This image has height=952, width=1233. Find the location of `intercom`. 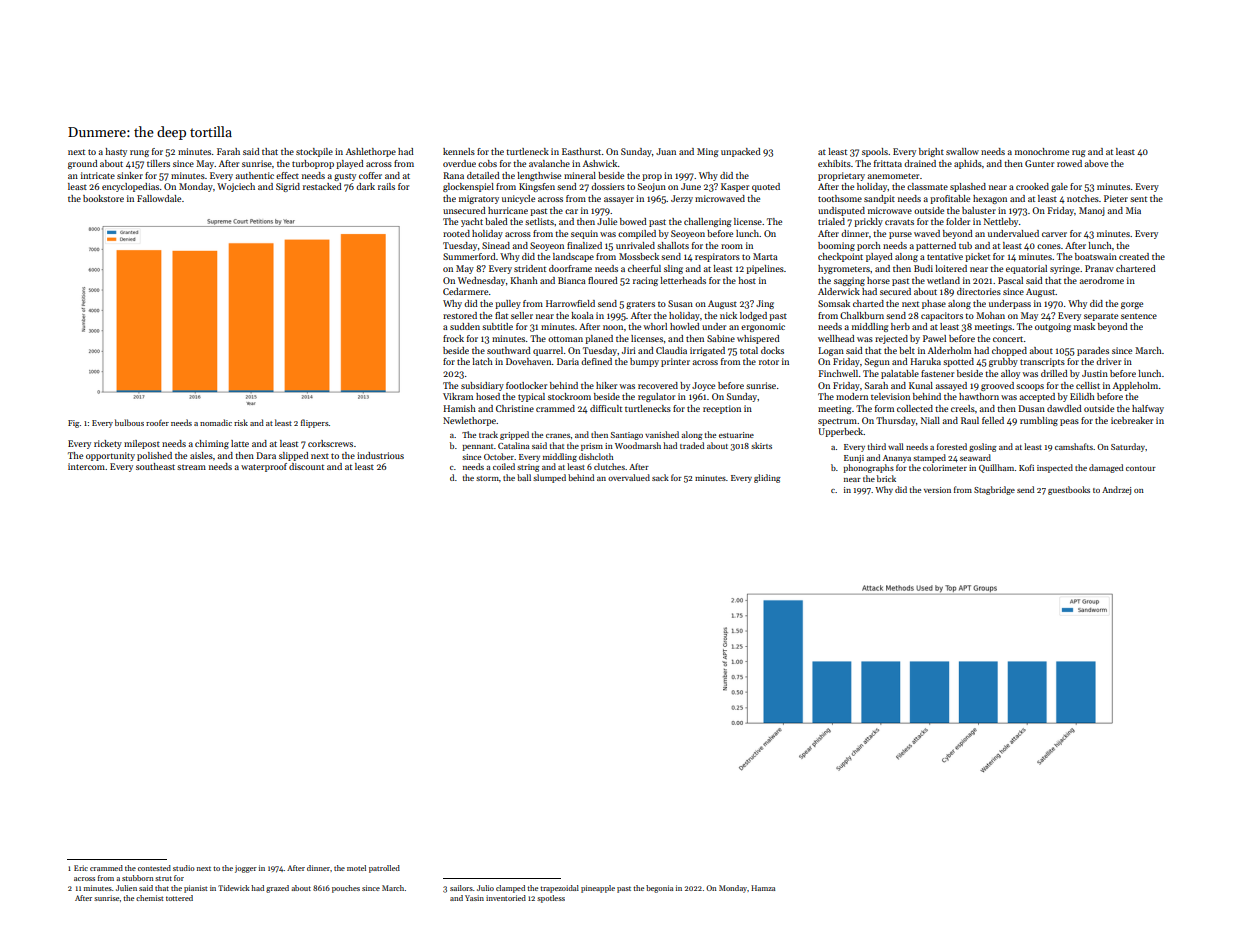

intercom is located at coordinates (86, 466).
